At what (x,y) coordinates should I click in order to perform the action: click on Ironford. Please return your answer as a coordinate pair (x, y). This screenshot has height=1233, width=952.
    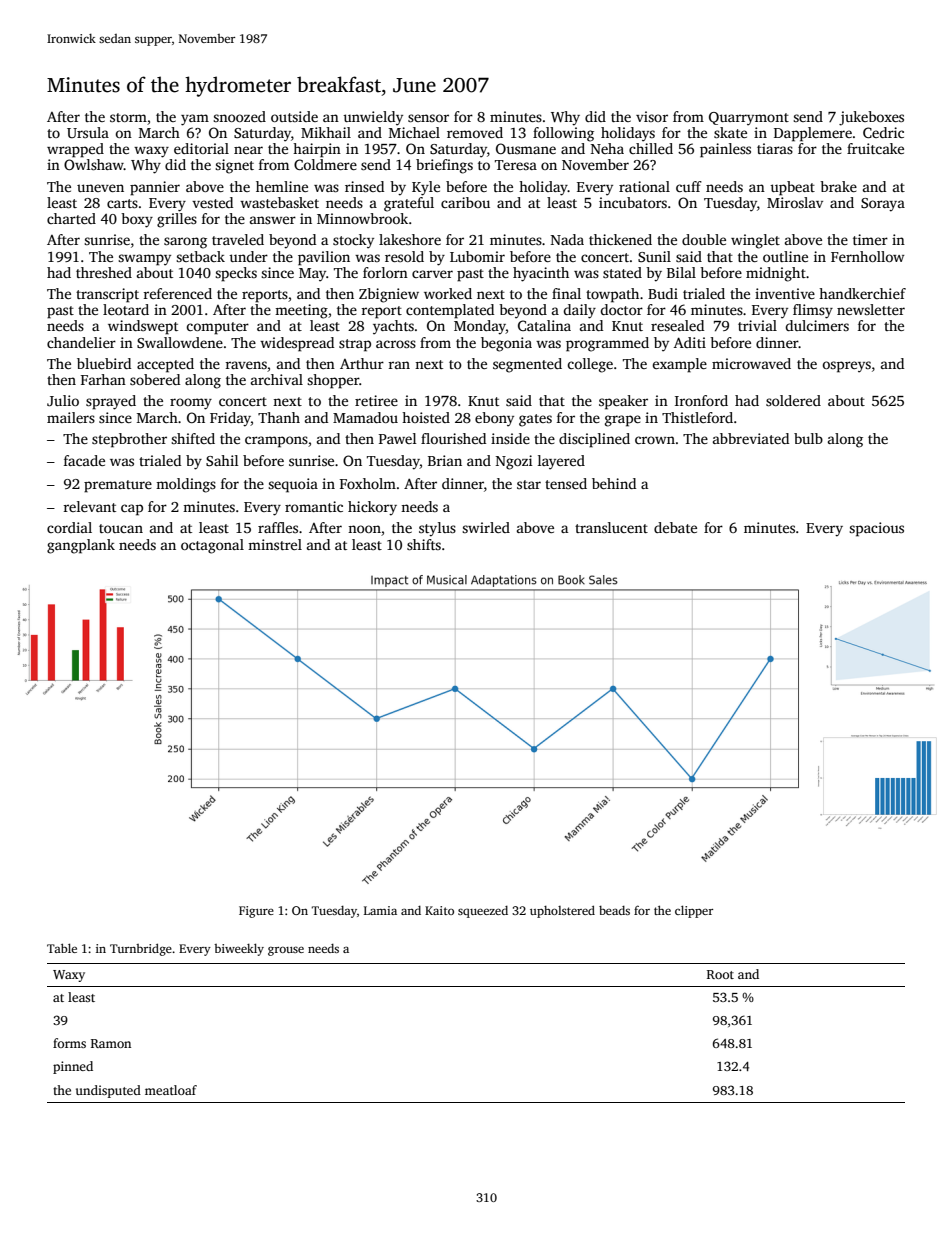
    Looking at the image, I should click on (701, 400).
